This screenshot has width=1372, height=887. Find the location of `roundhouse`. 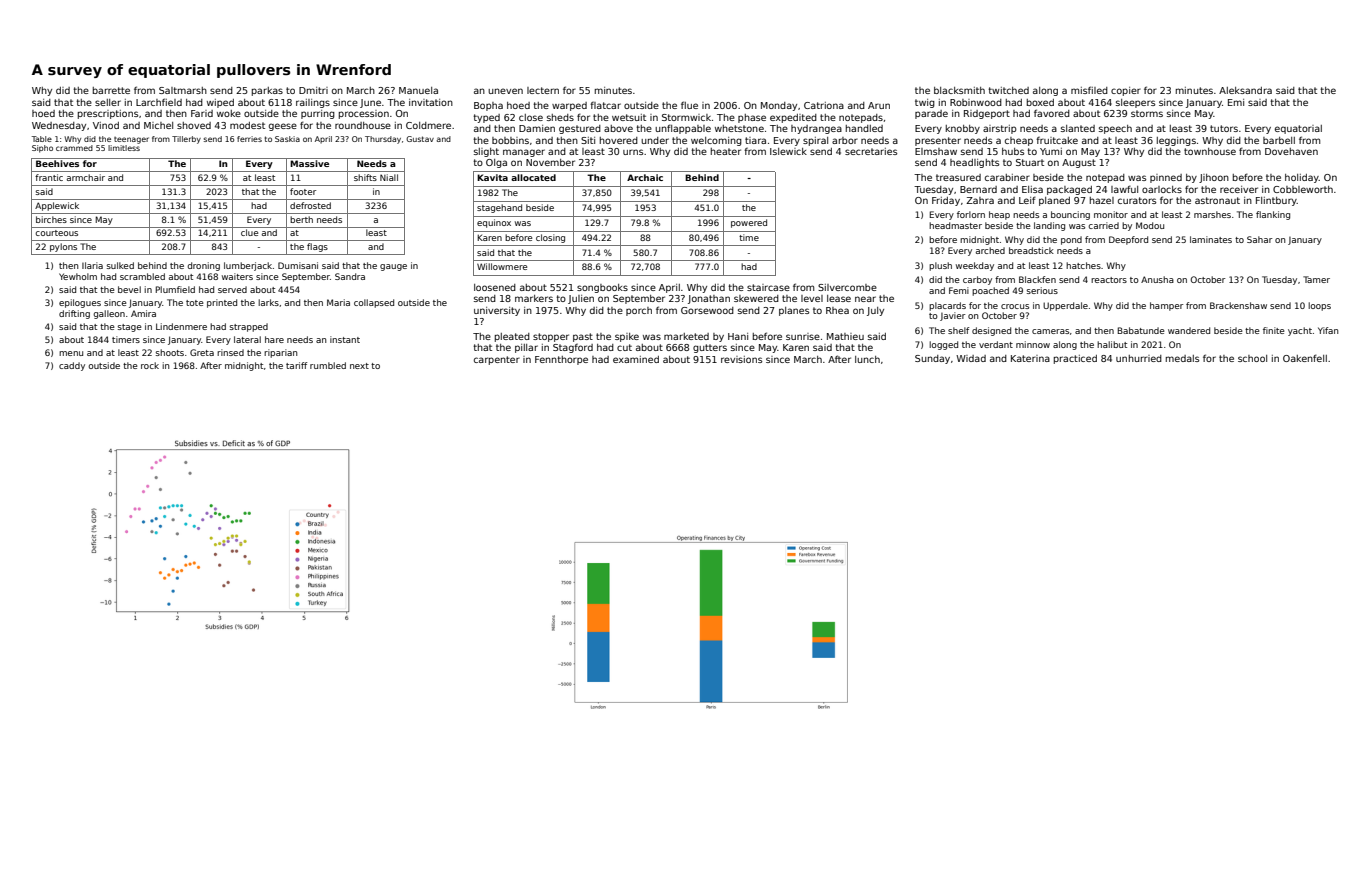

roundhouse is located at coordinates (363, 125).
